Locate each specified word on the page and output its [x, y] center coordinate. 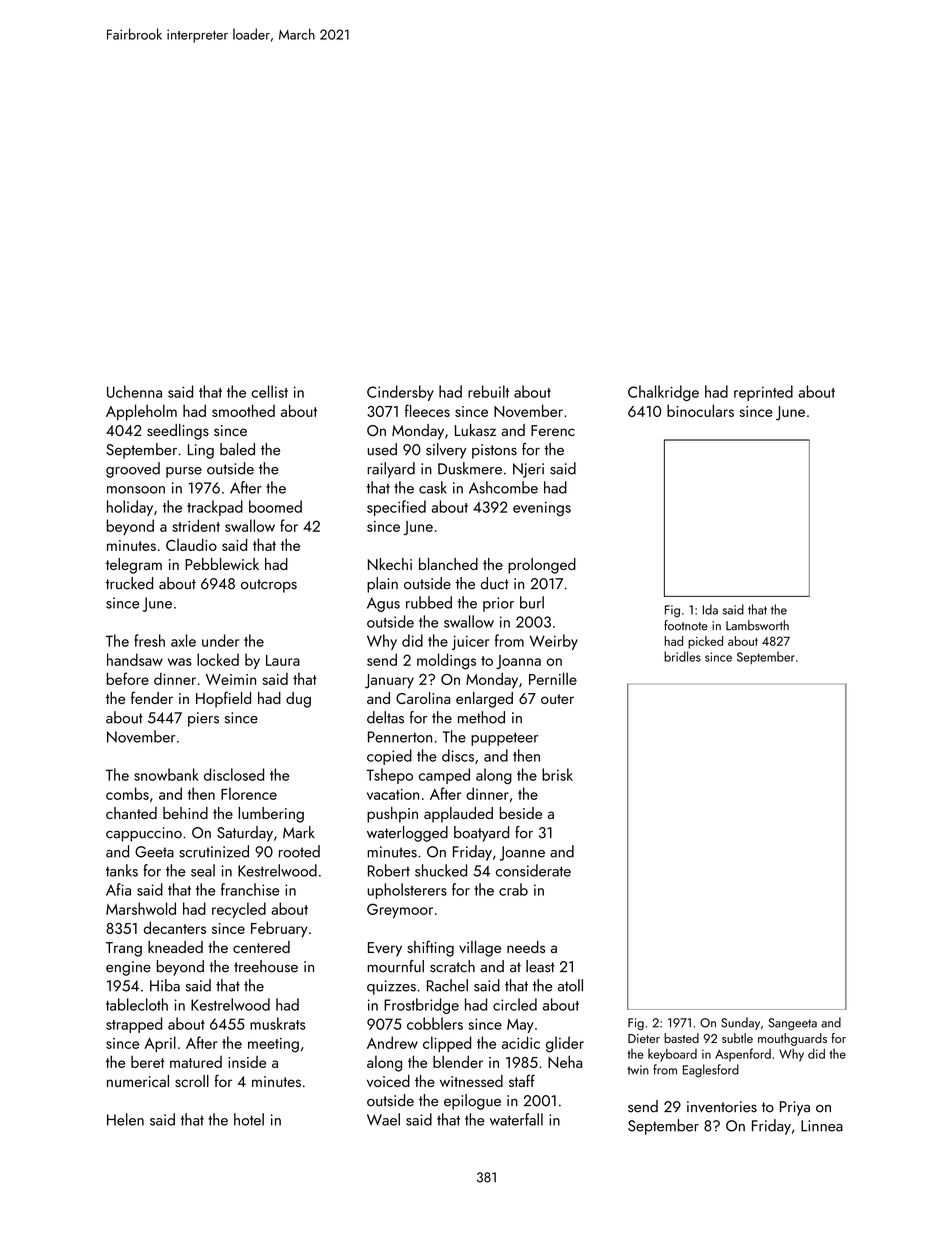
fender [152, 697]
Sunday [740, 1023]
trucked [129, 583]
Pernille [553, 678]
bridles [682, 656]
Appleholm [141, 412]
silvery [446, 451]
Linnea [822, 1126]
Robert [389, 870]
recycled [239, 910]
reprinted [763, 393]
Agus [383, 604]
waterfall [516, 1119]
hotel [249, 1119]
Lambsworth [757, 625]
